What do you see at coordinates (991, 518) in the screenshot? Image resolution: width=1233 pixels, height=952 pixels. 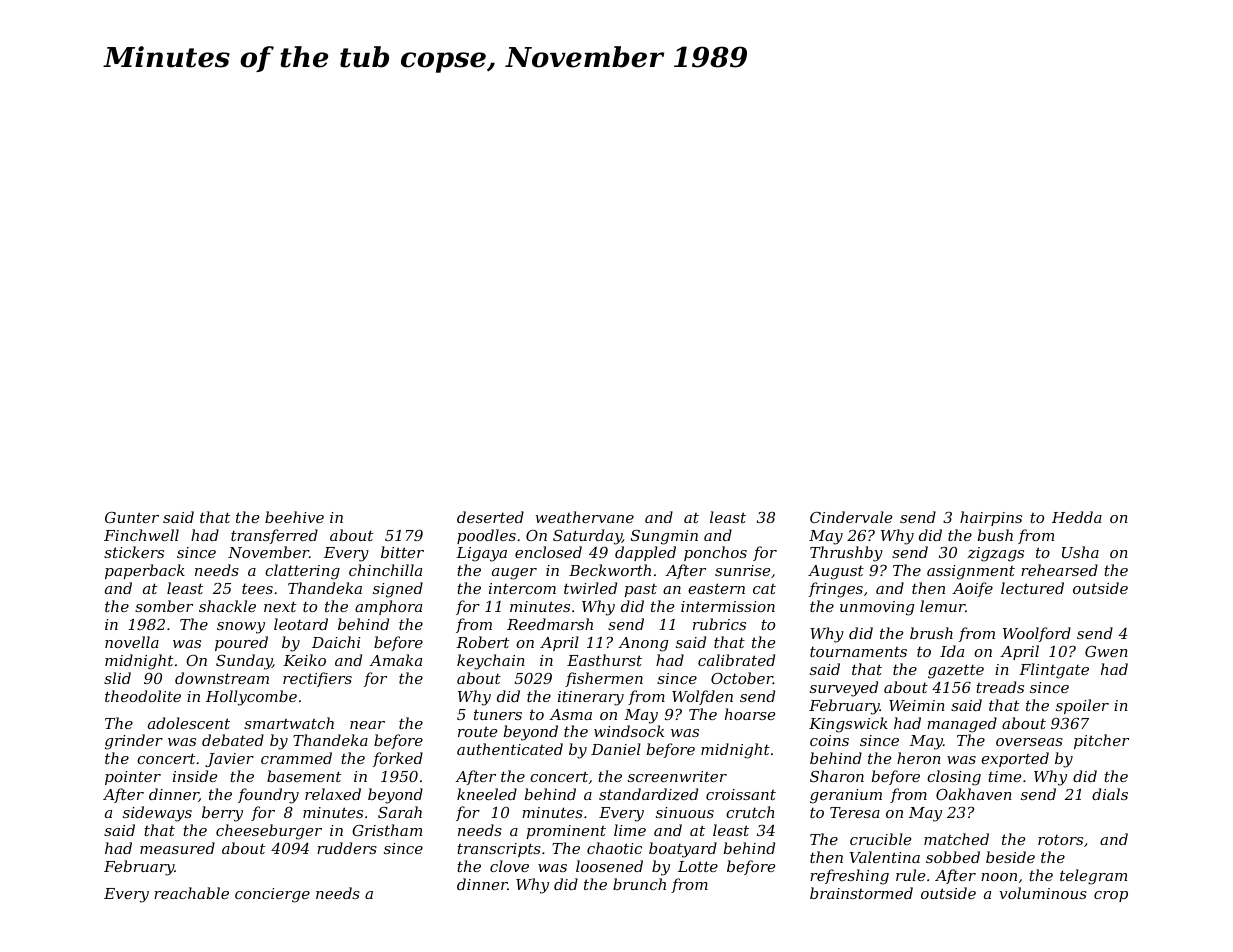 I see `hairpins` at bounding box center [991, 518].
